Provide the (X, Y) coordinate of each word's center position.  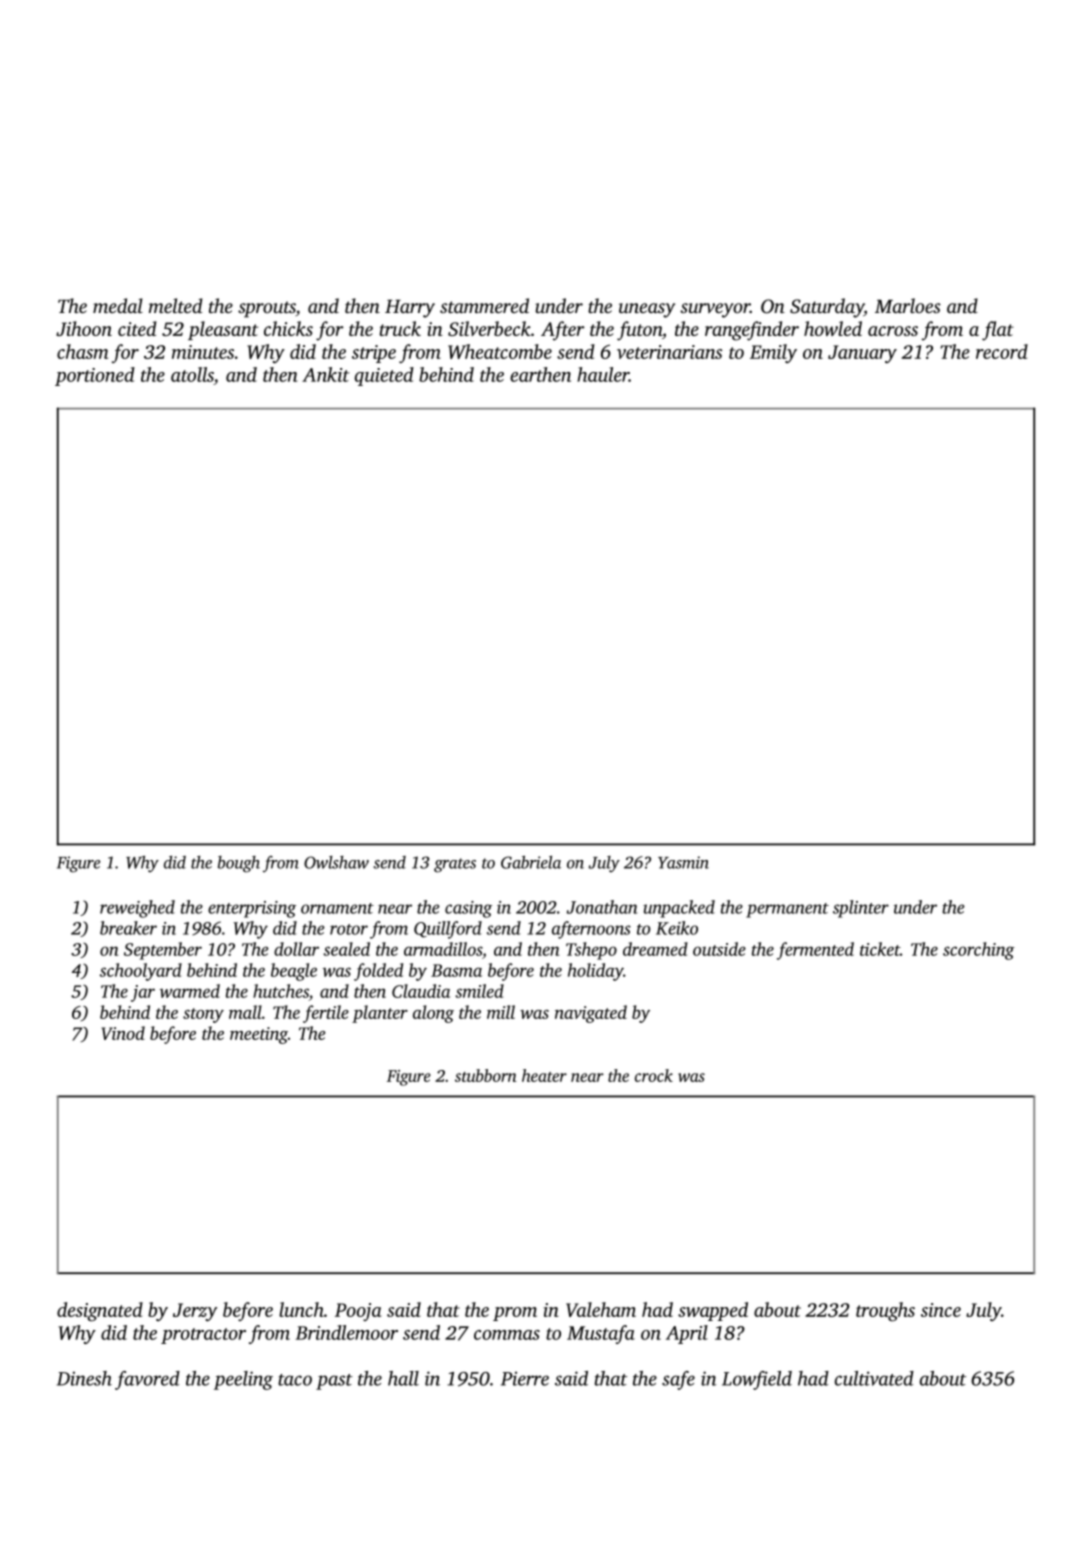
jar (143, 993)
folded (378, 972)
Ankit (325, 374)
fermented (815, 951)
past (334, 1382)
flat (998, 331)
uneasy (647, 310)
